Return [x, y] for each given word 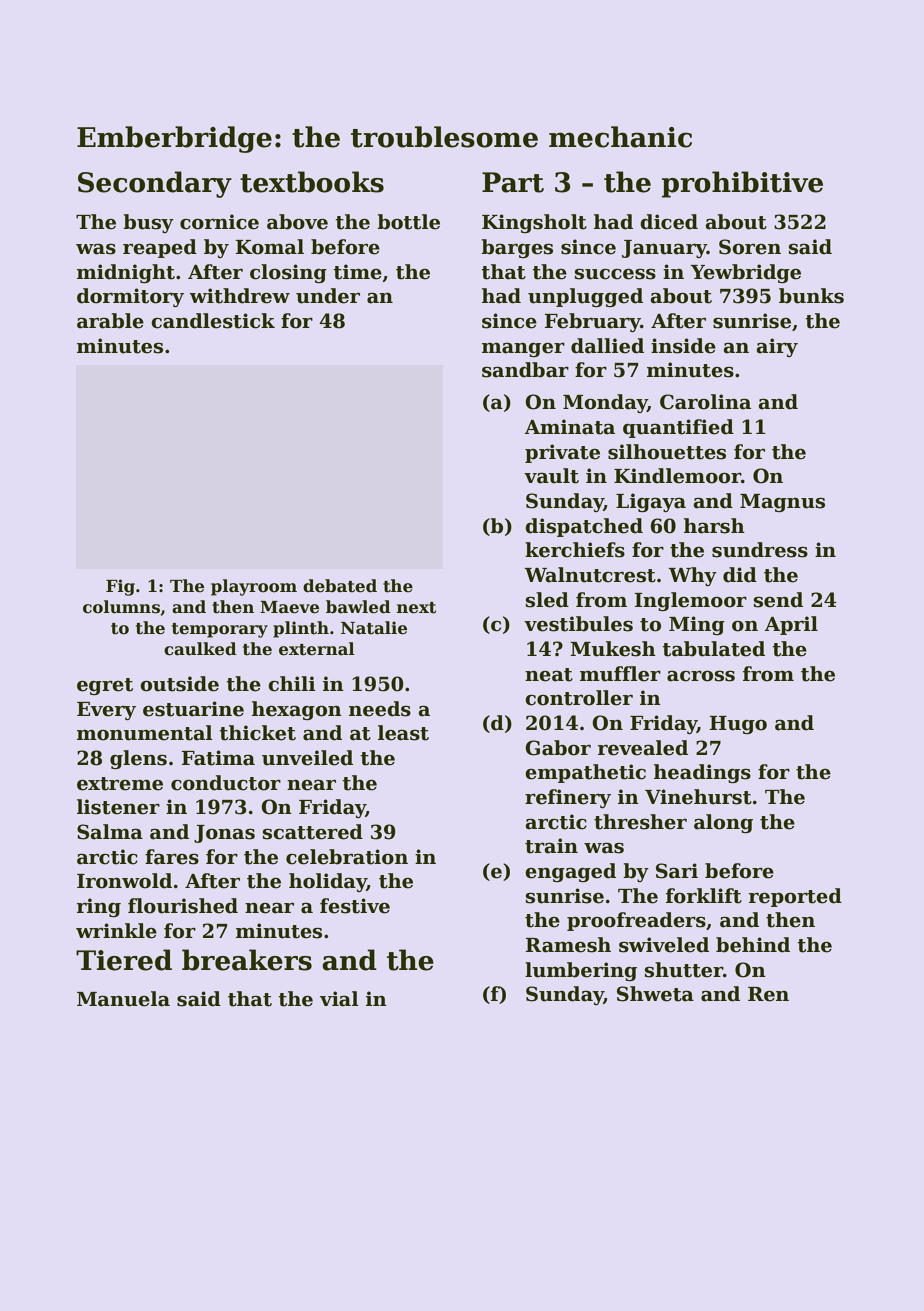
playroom [254, 587]
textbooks [312, 182]
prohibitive [742, 184]
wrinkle [116, 931]
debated [340, 586]
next [416, 608]
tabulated [713, 649]
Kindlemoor [677, 476]
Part [513, 182]
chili [292, 684]
